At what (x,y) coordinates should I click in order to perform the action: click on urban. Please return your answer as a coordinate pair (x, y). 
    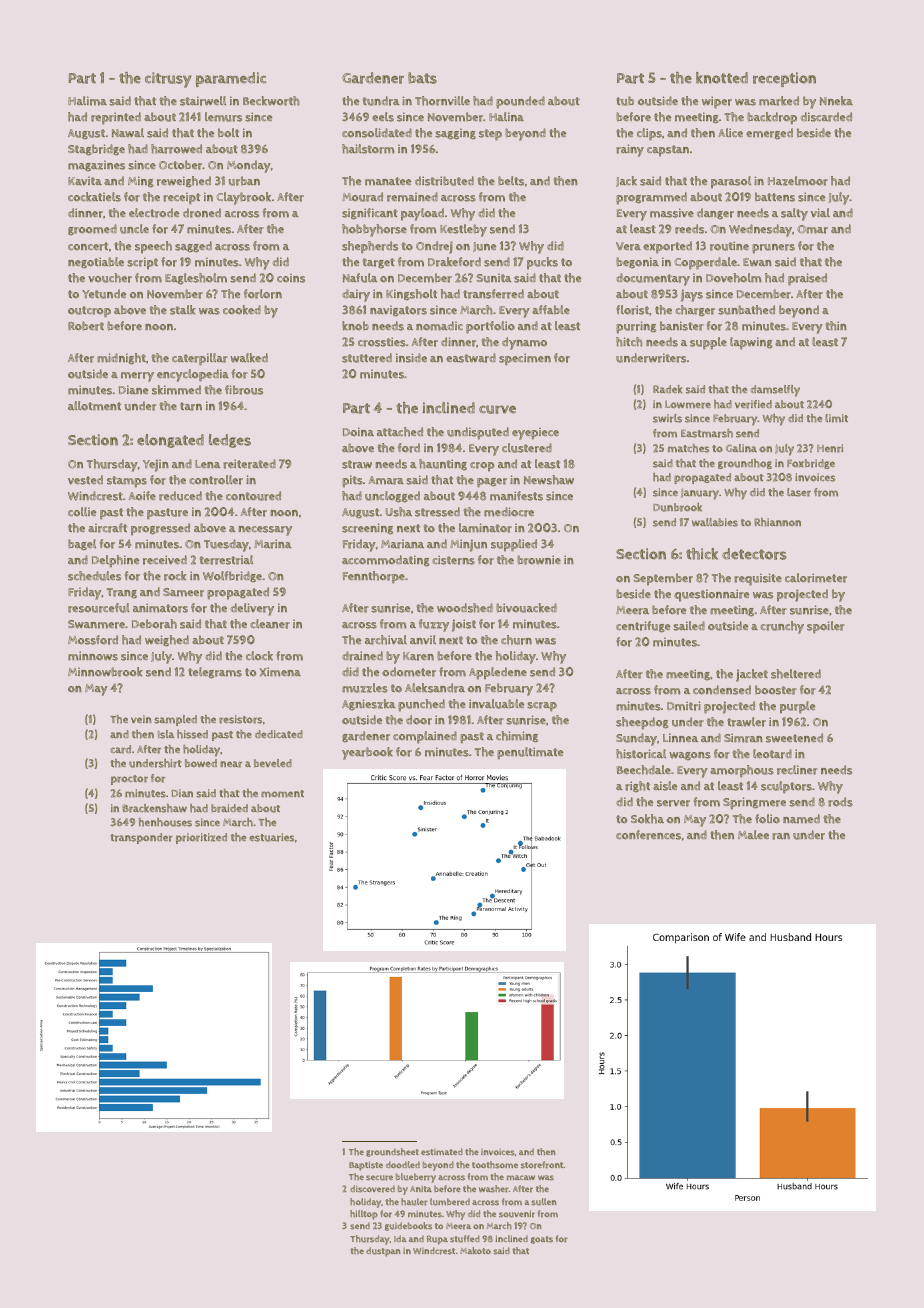
    Looking at the image, I should click on (244, 181).
